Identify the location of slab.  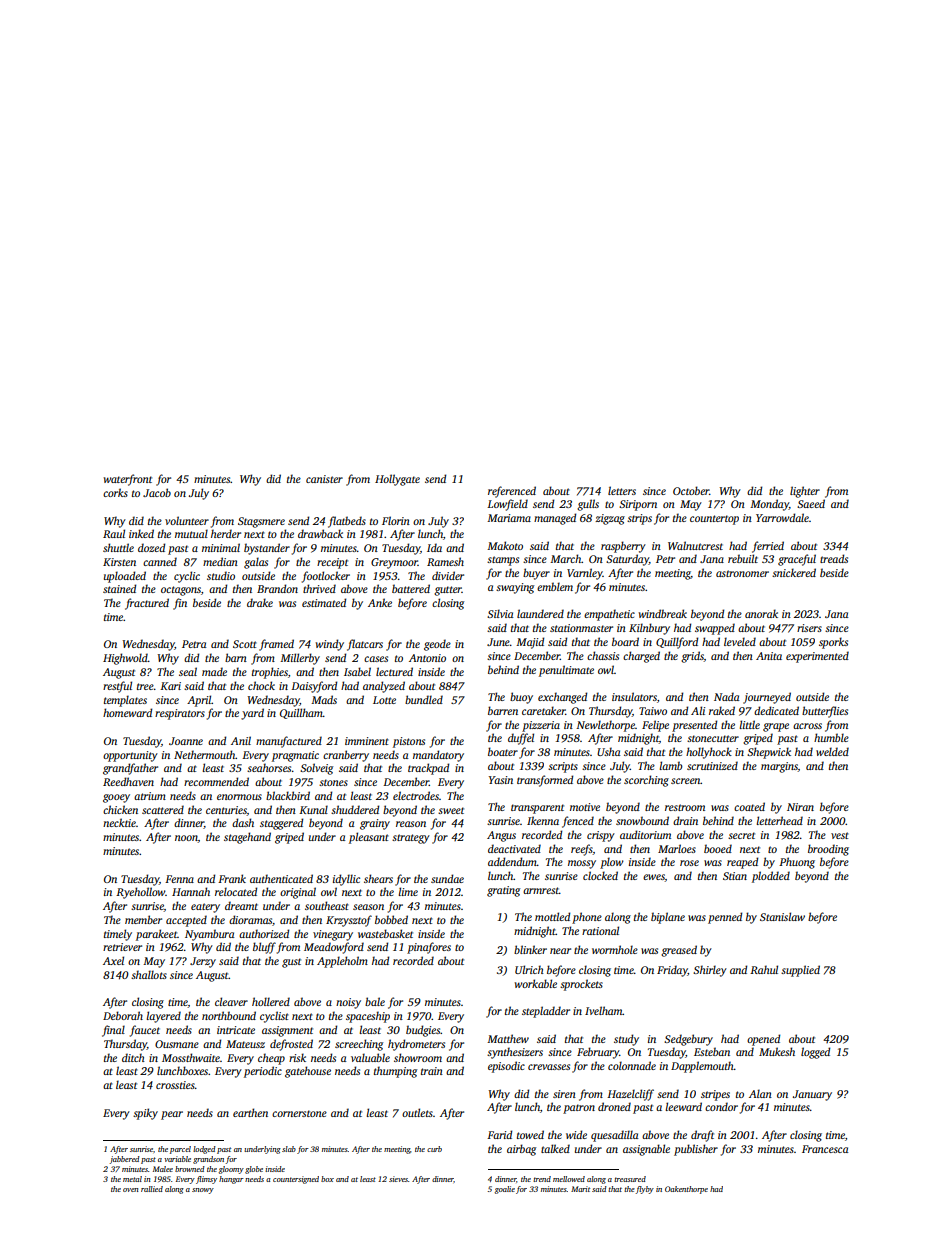
(289, 1149).
